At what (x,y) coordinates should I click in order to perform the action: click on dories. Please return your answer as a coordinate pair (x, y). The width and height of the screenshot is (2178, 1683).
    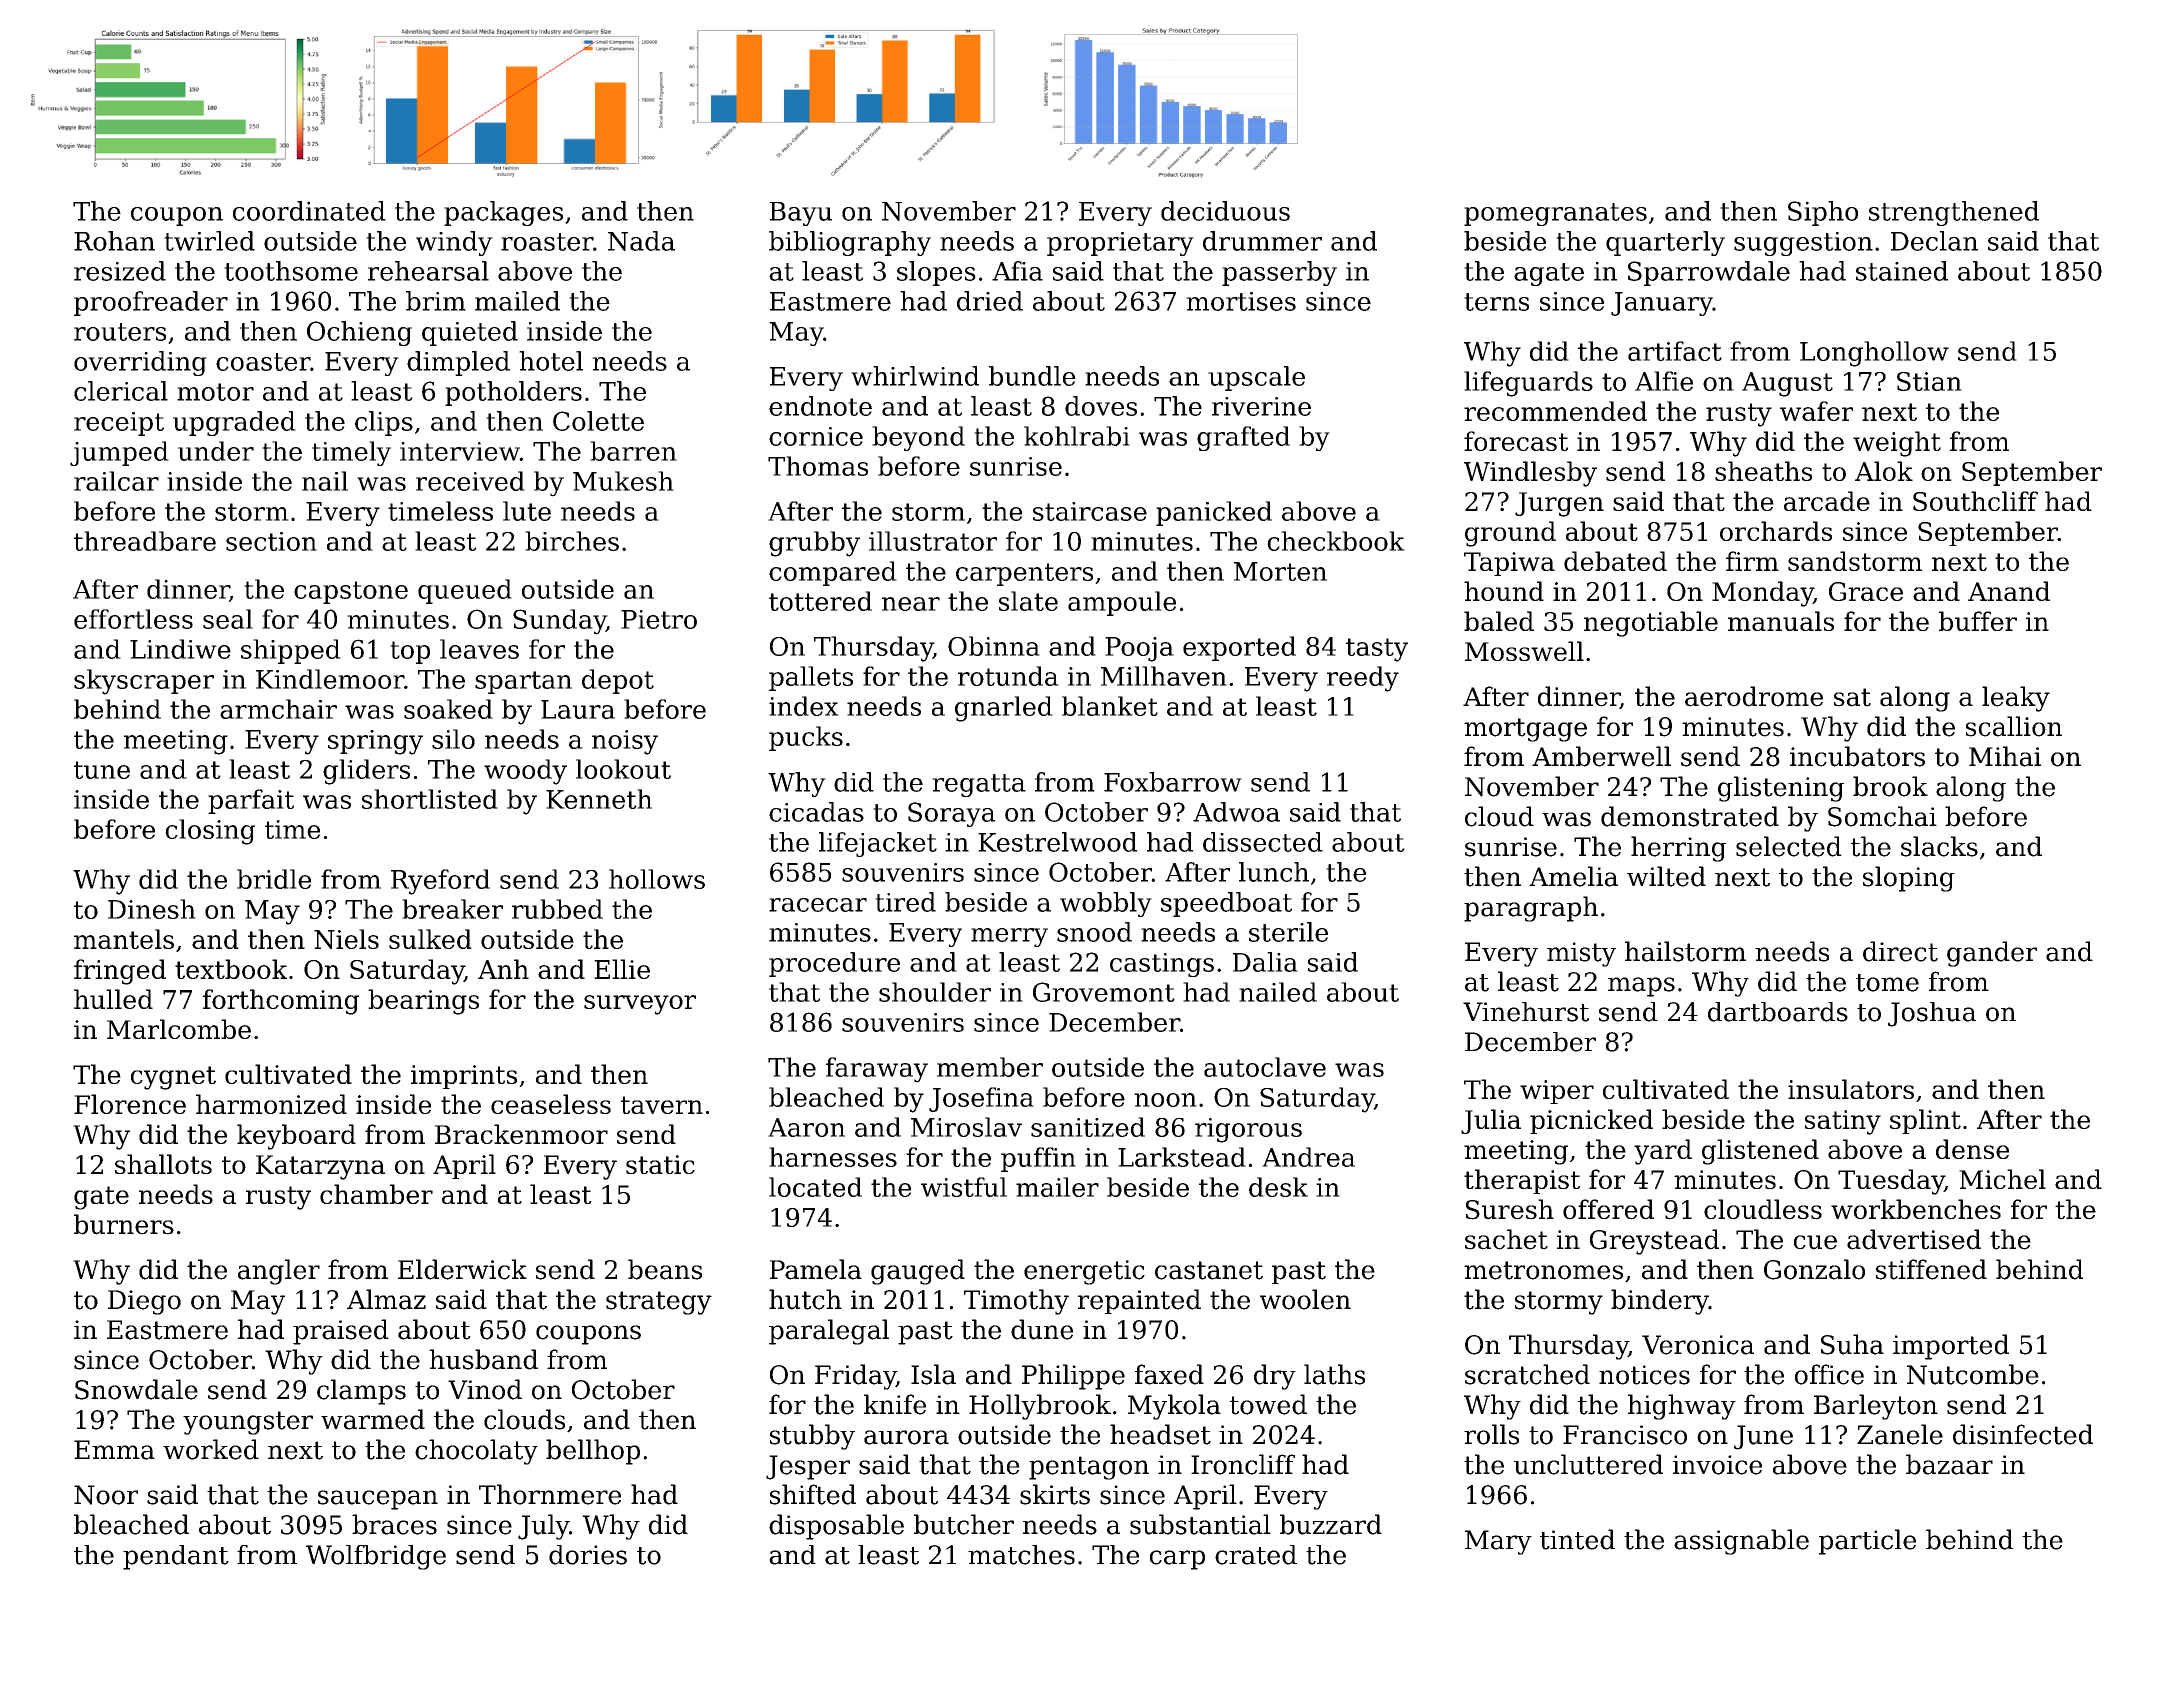
    Looking at the image, I should click on (588, 1555).
